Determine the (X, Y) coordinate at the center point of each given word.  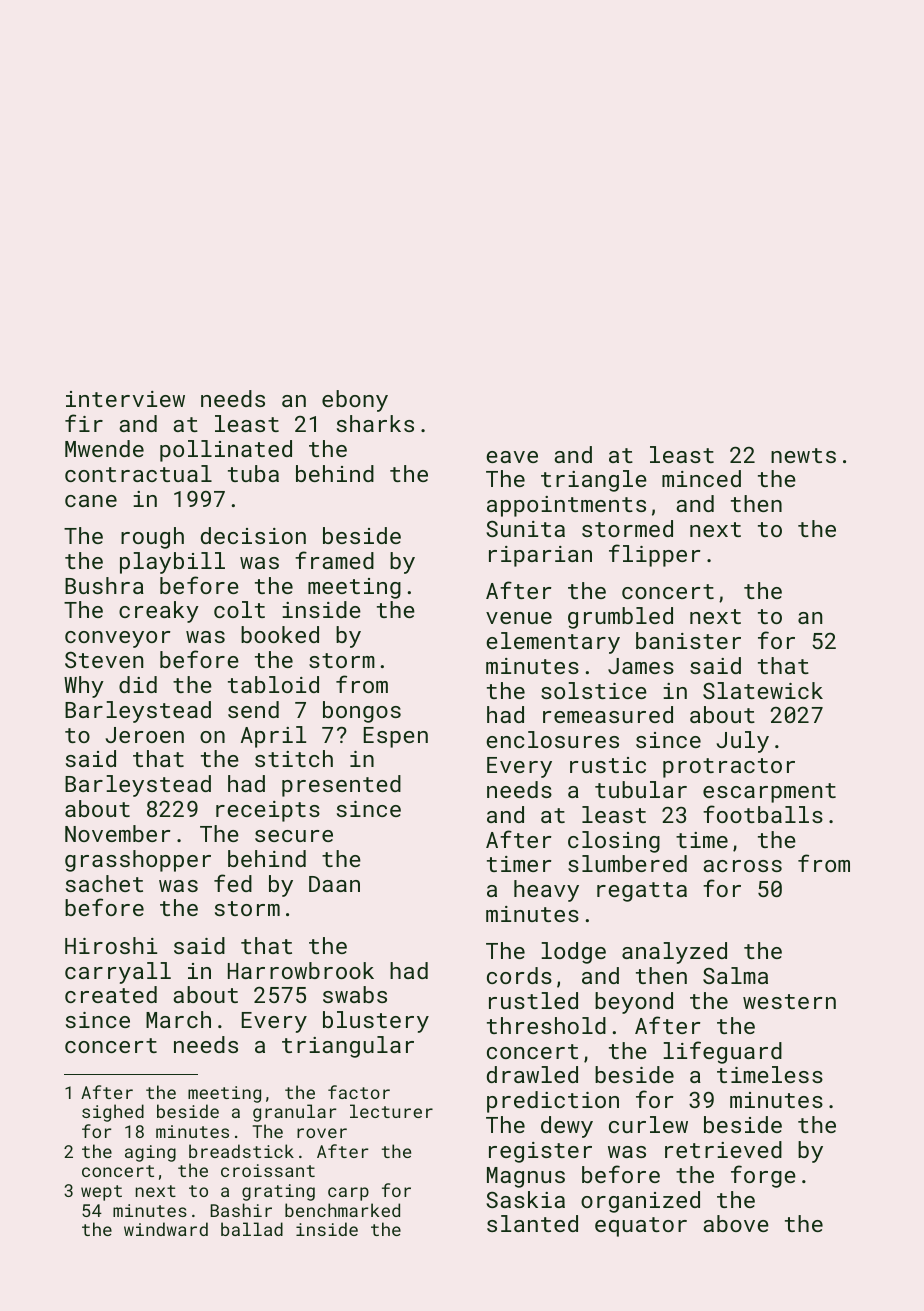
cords (519, 975)
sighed (113, 1113)
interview (125, 399)
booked (280, 634)
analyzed (674, 953)
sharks (375, 423)
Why (84, 687)
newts (803, 455)
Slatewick (763, 690)
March (178, 1019)
